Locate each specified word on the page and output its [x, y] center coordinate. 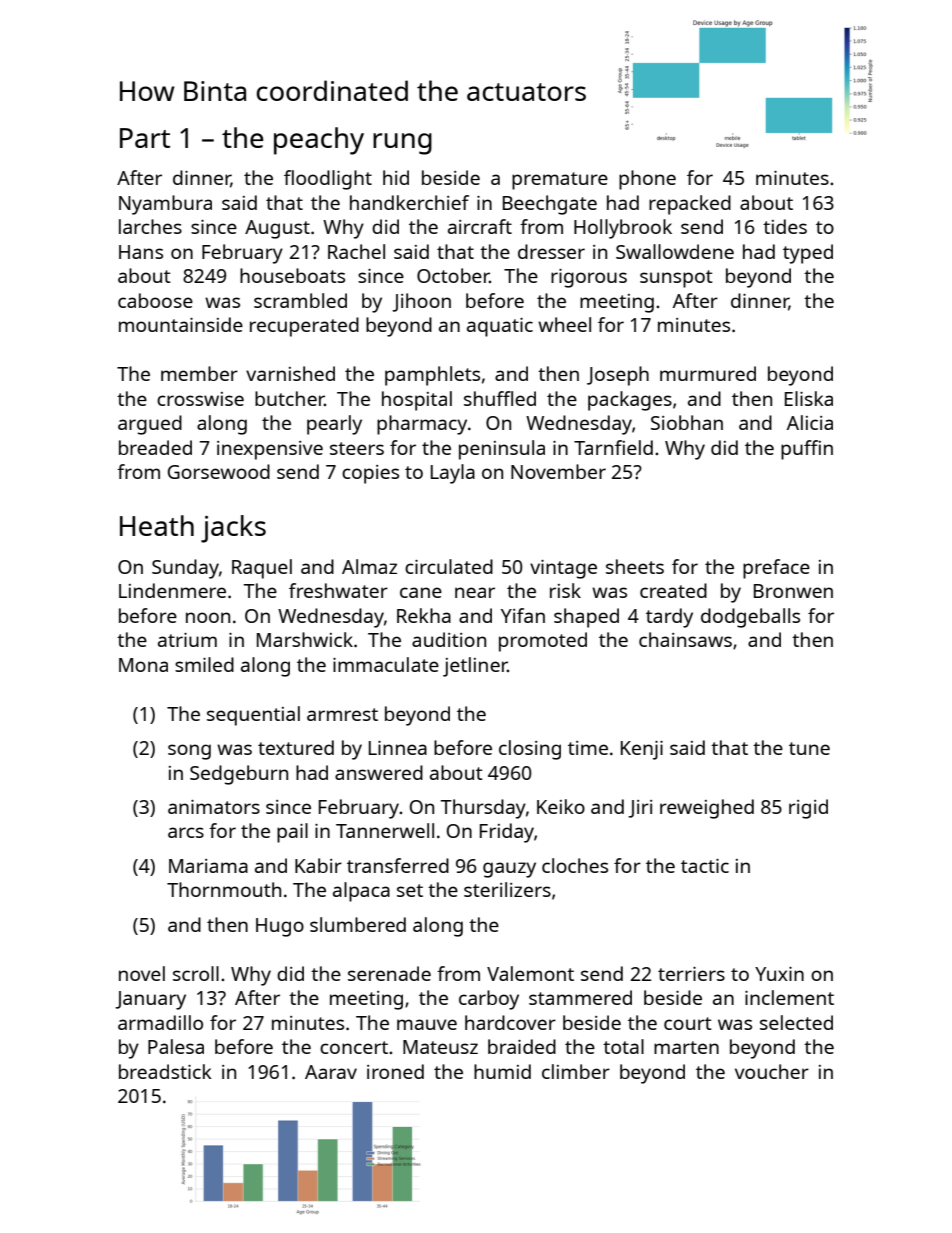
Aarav [331, 1072]
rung [402, 144]
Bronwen [793, 591]
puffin [807, 450]
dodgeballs [750, 618]
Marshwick [305, 639]
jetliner [475, 667]
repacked [690, 205]
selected [796, 1022]
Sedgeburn [239, 775]
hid [396, 177]
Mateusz [440, 1047]
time [588, 748]
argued [150, 425]
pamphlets [432, 376]
